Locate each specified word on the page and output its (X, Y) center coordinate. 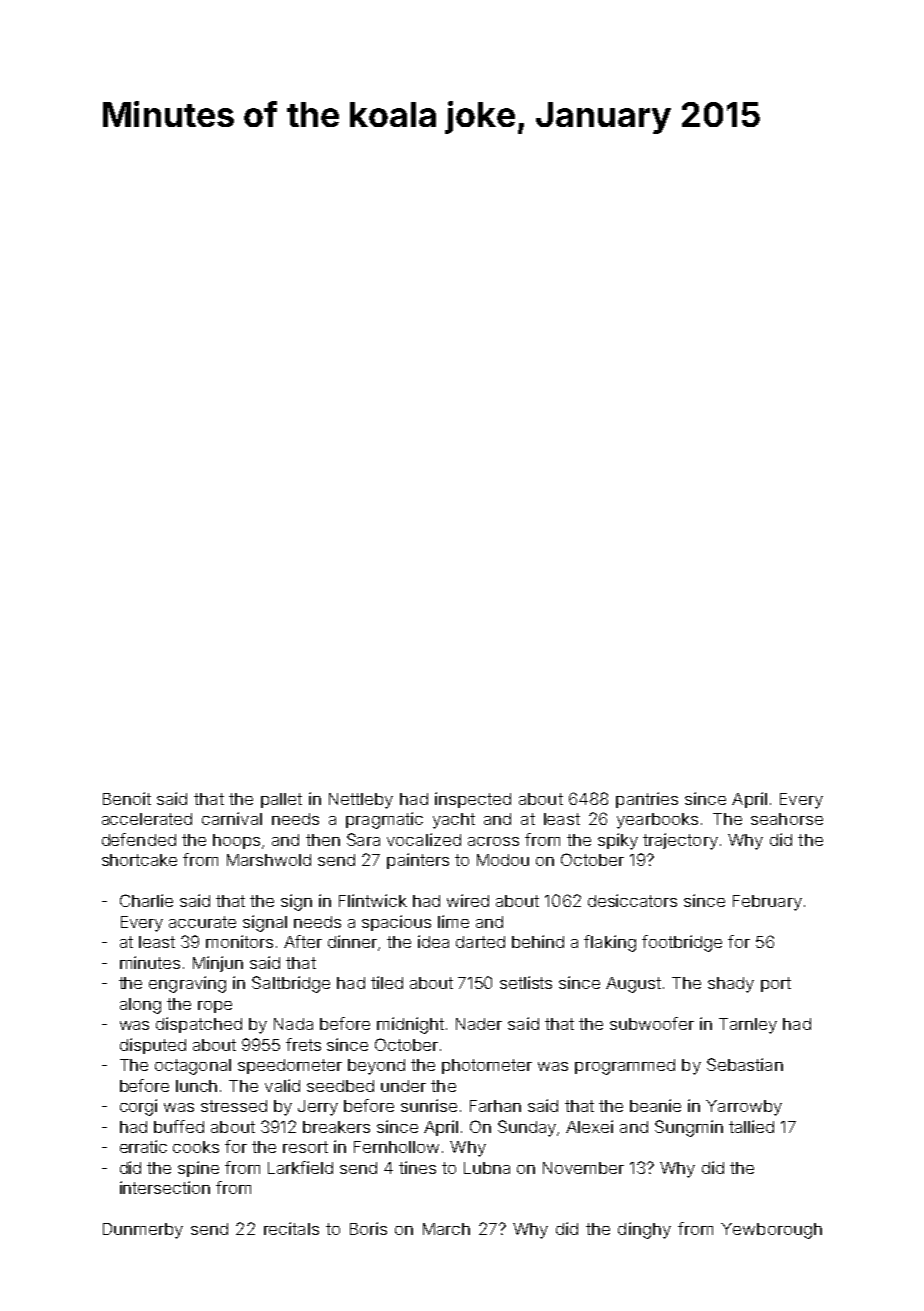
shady (731, 985)
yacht (454, 821)
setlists (526, 982)
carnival (232, 818)
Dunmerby (143, 1231)
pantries (647, 800)
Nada (293, 1024)
